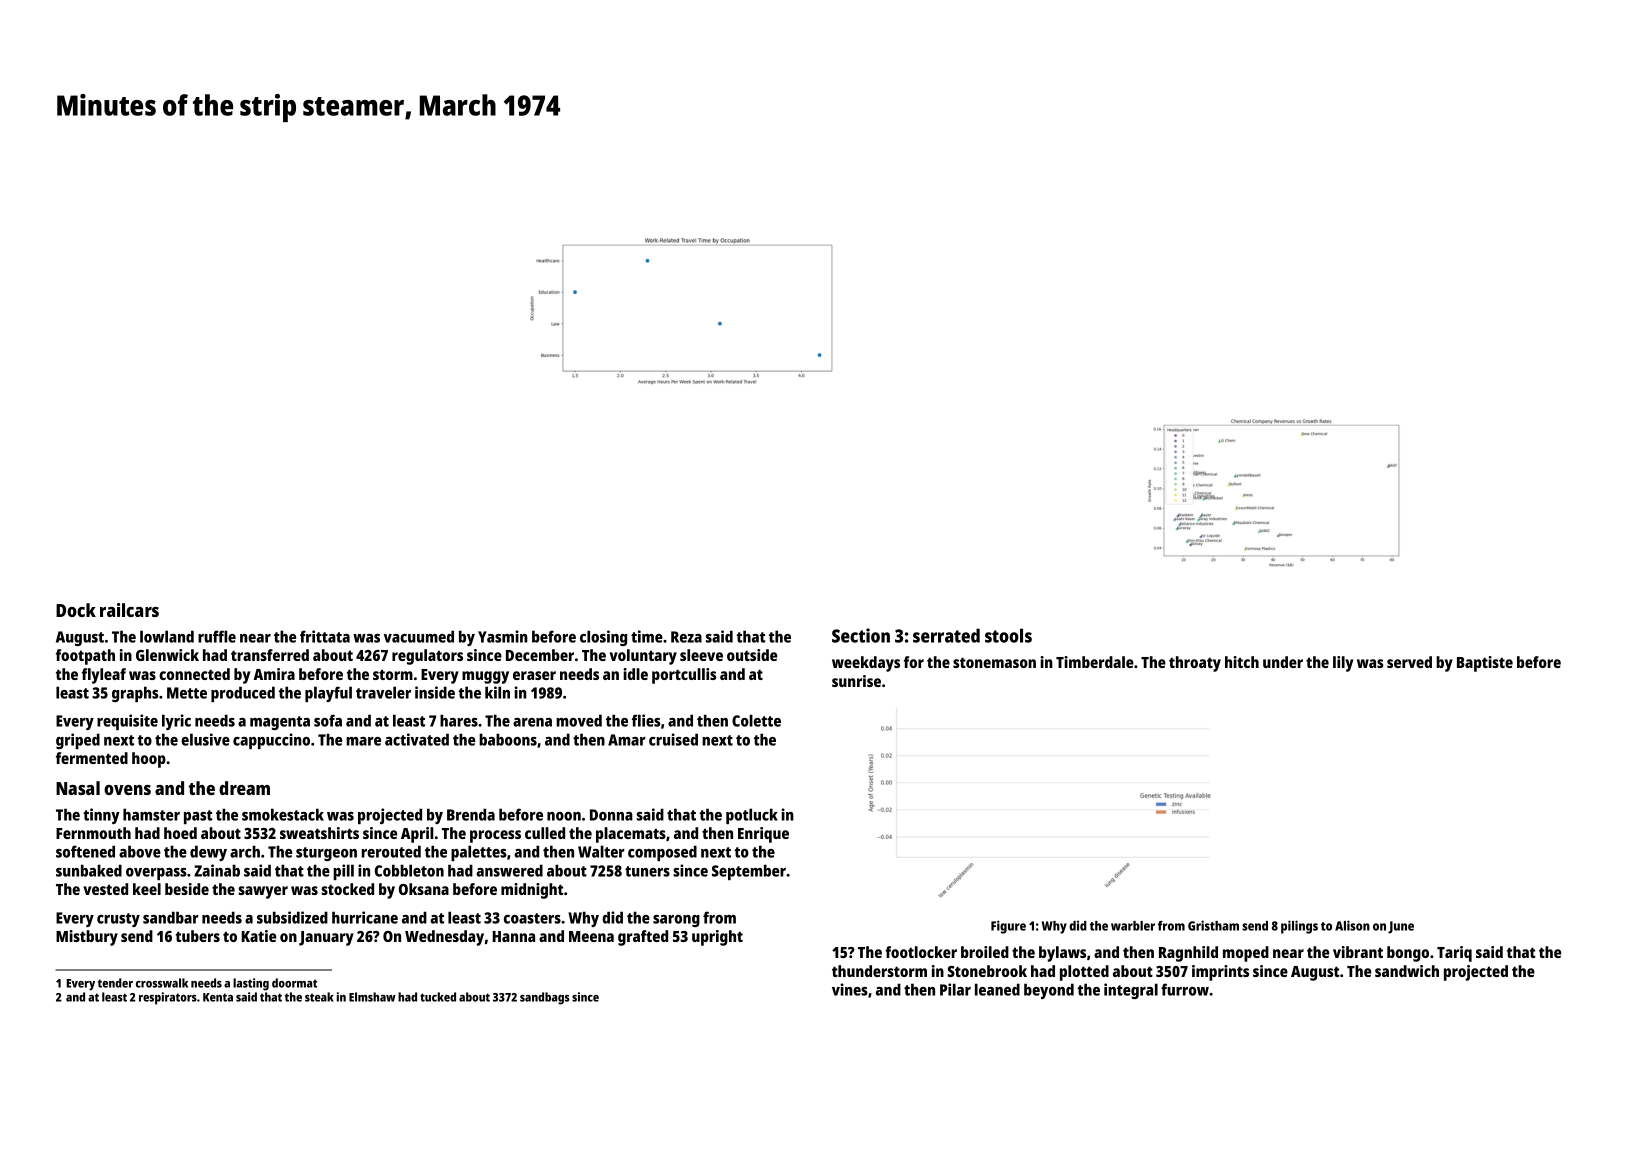  What do you see at coordinates (763, 835) in the image?
I see `Enrique` at bounding box center [763, 835].
